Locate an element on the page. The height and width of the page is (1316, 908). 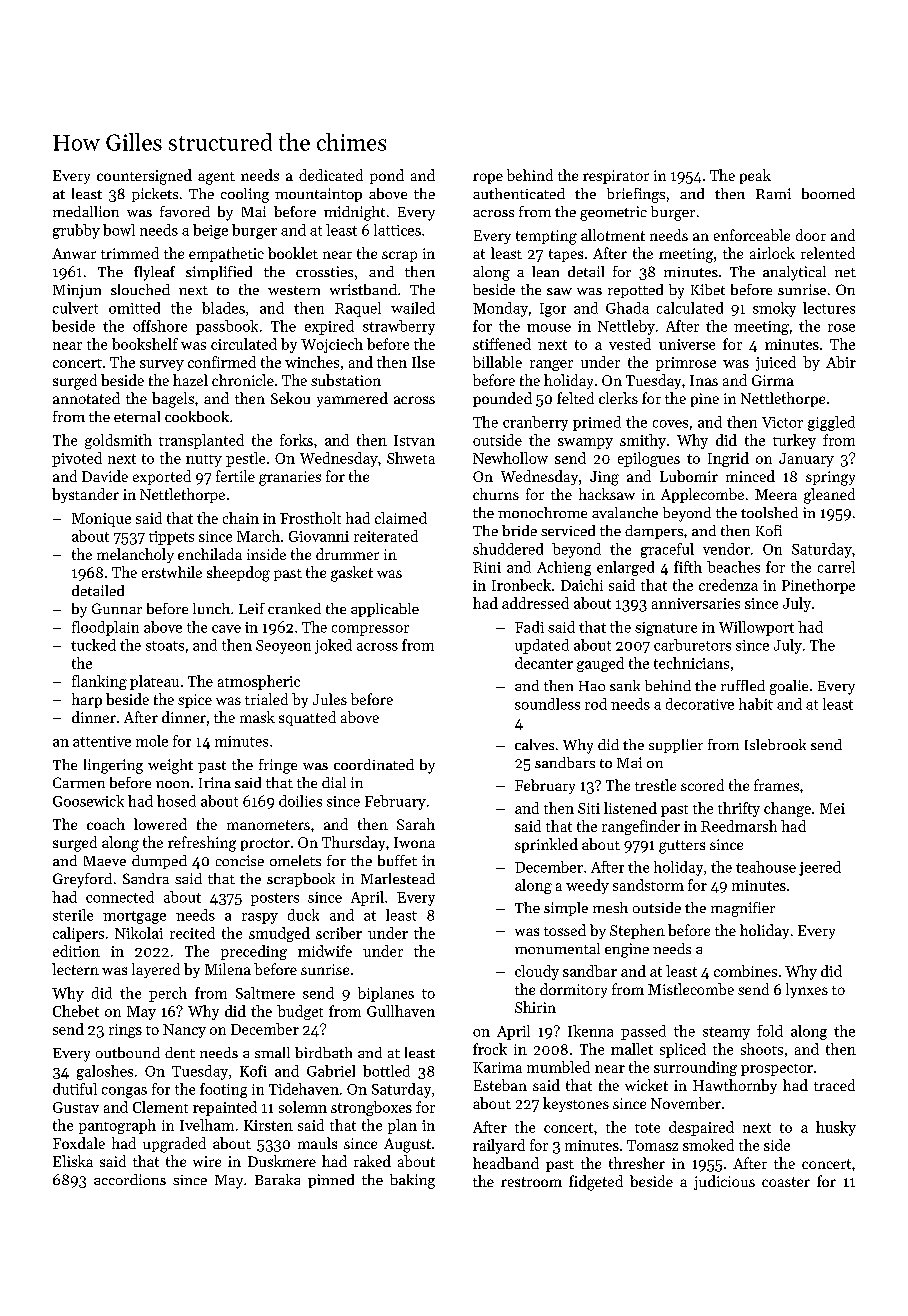
lectures is located at coordinates (829, 308).
